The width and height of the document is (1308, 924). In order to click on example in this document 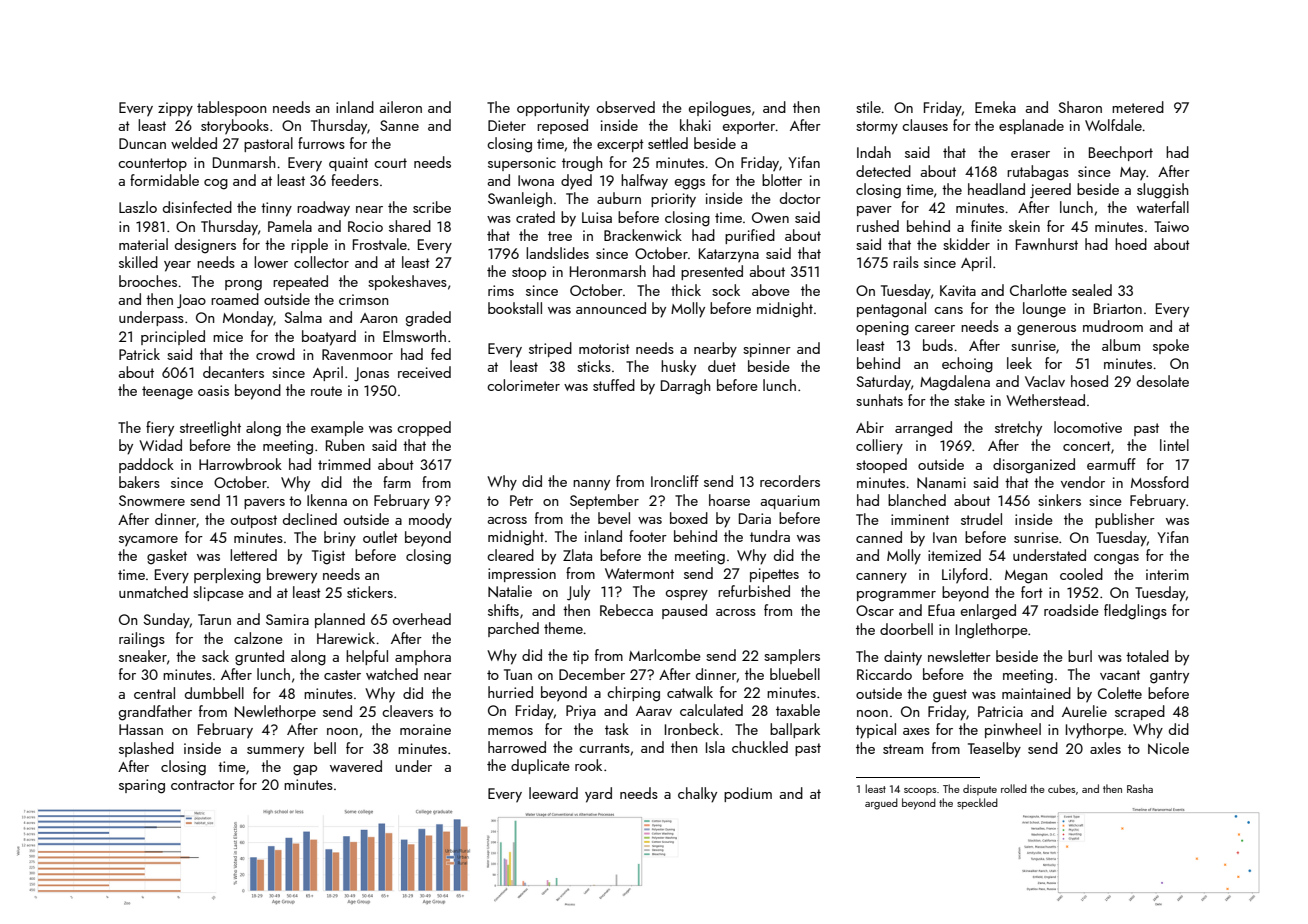, I will do `click(337, 428)`.
